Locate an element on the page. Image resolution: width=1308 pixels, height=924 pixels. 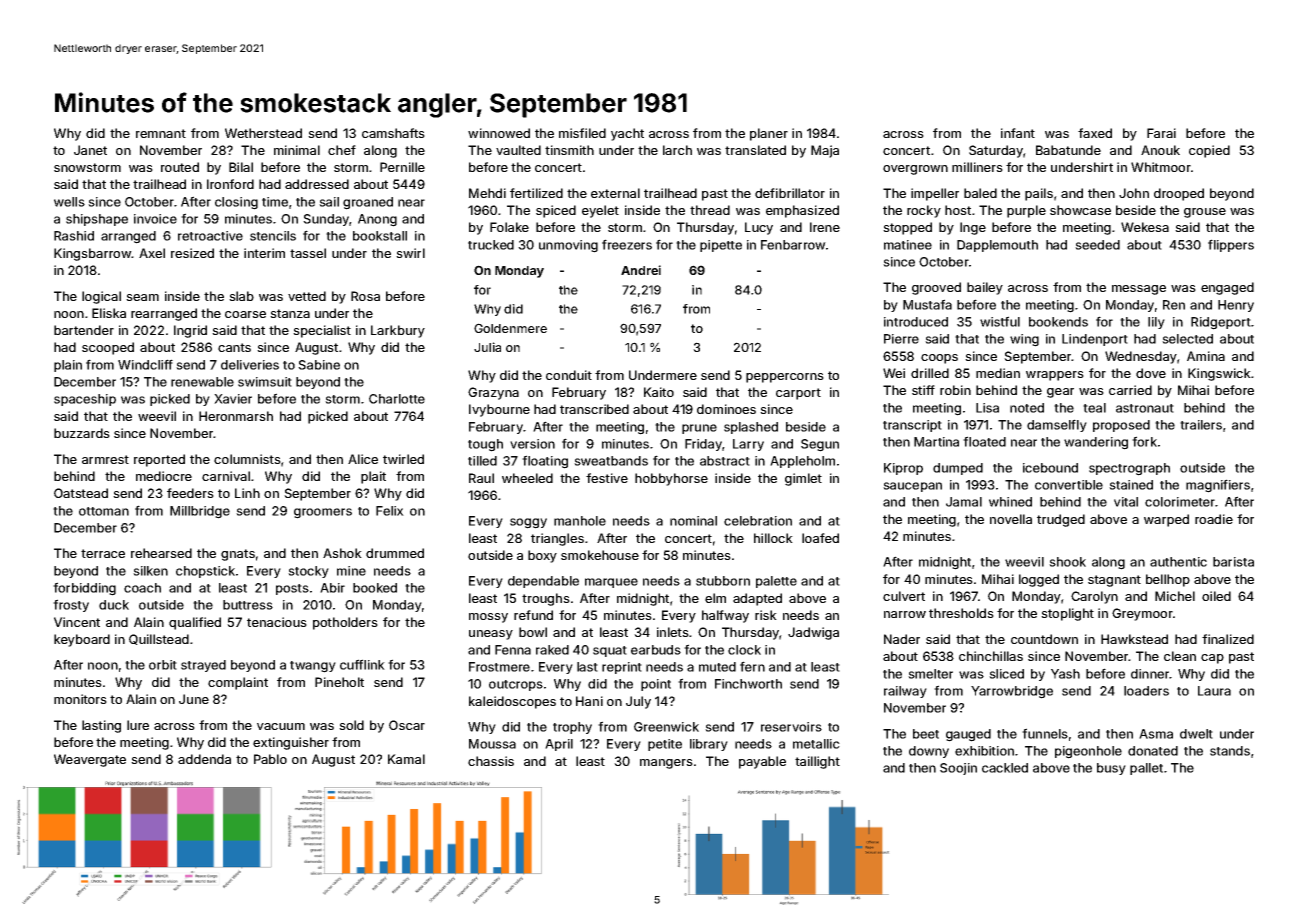
plait is located at coordinates (373, 477).
